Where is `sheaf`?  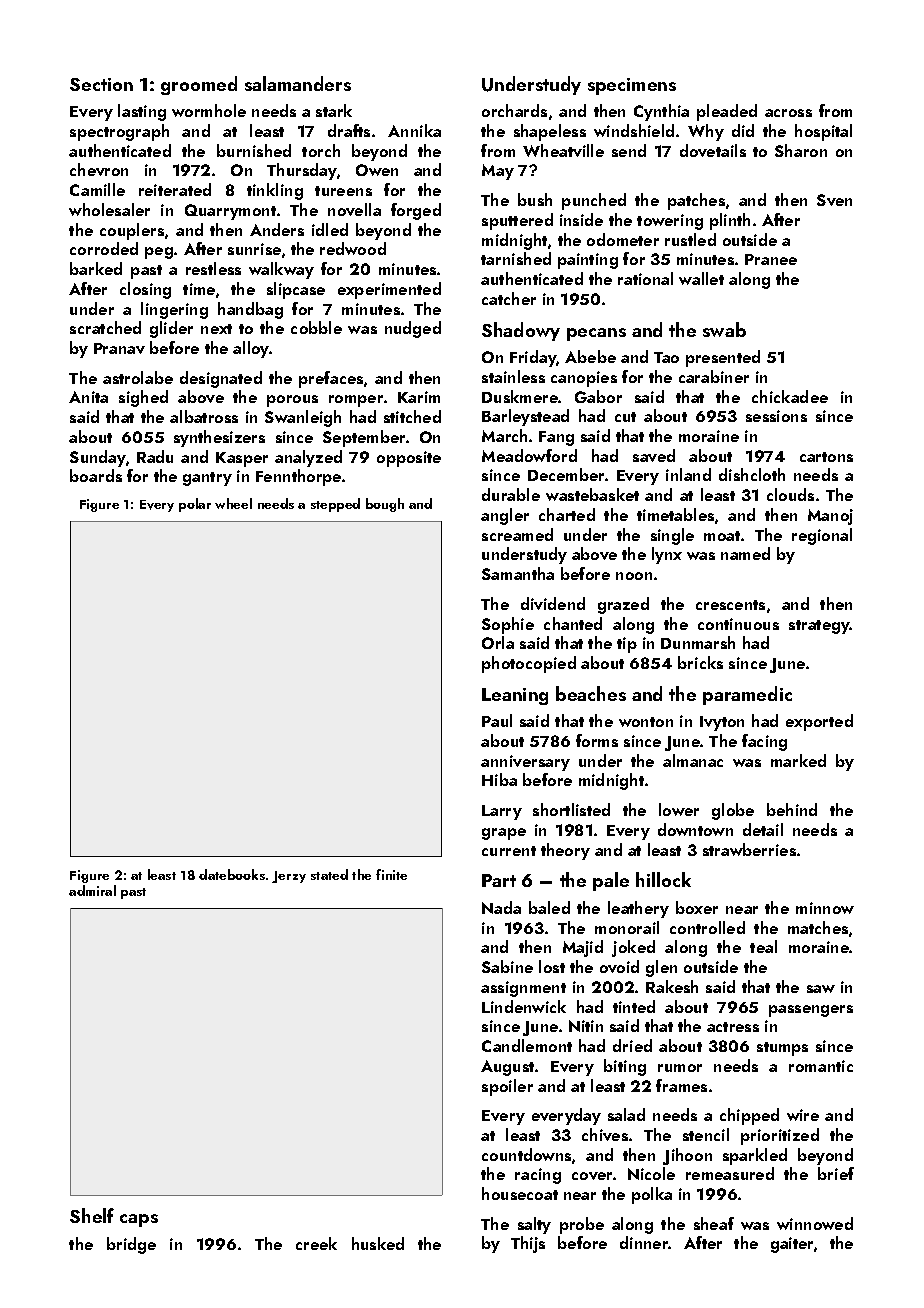 sheaf is located at coordinates (714, 1223).
